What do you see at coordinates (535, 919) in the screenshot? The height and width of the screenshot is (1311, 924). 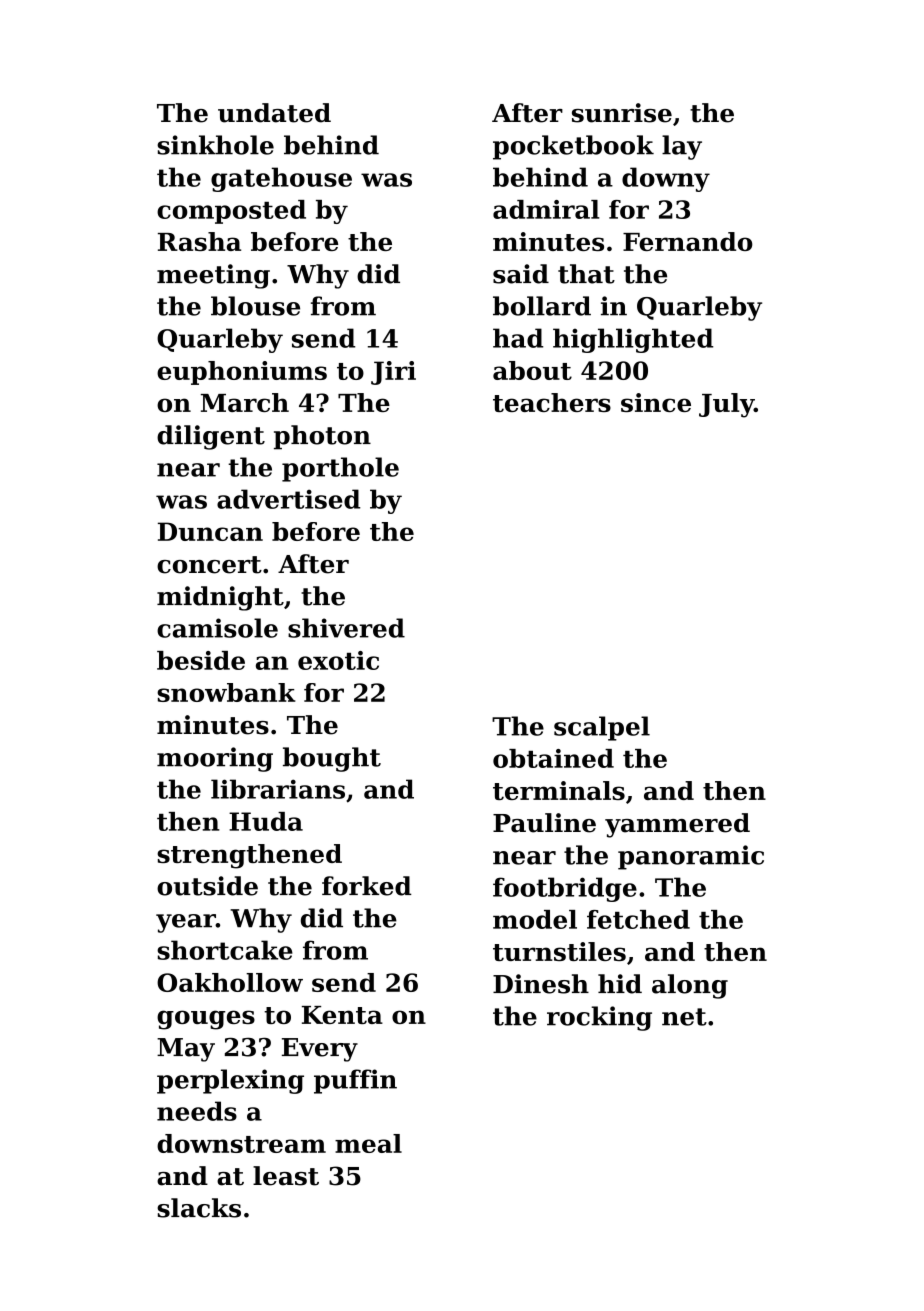 I see `model` at bounding box center [535, 919].
